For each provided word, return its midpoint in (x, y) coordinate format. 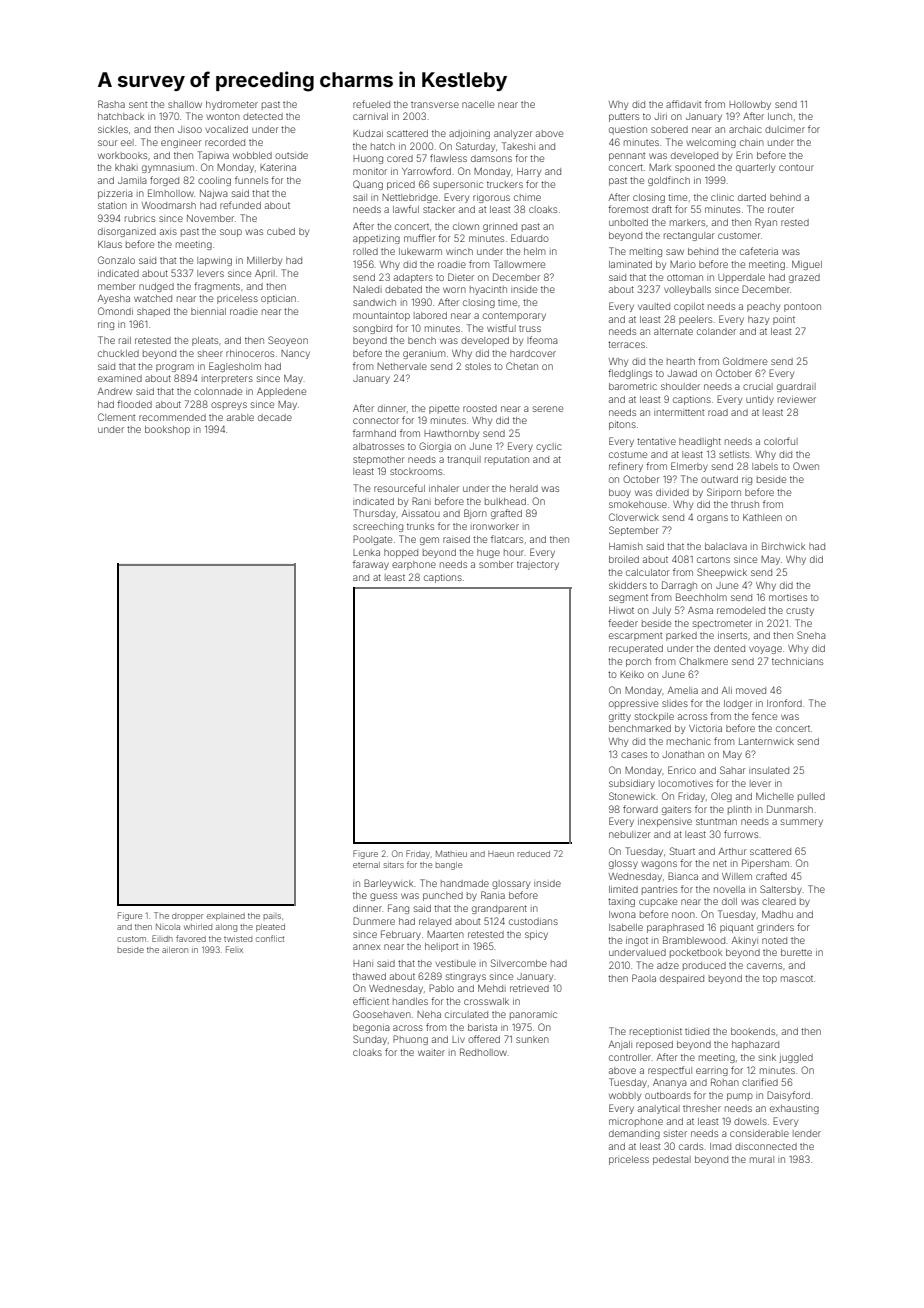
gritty (620, 717)
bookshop (167, 430)
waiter (431, 1052)
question (628, 131)
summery (802, 823)
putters (624, 117)
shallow (185, 104)
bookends (753, 1031)
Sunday (370, 1040)
